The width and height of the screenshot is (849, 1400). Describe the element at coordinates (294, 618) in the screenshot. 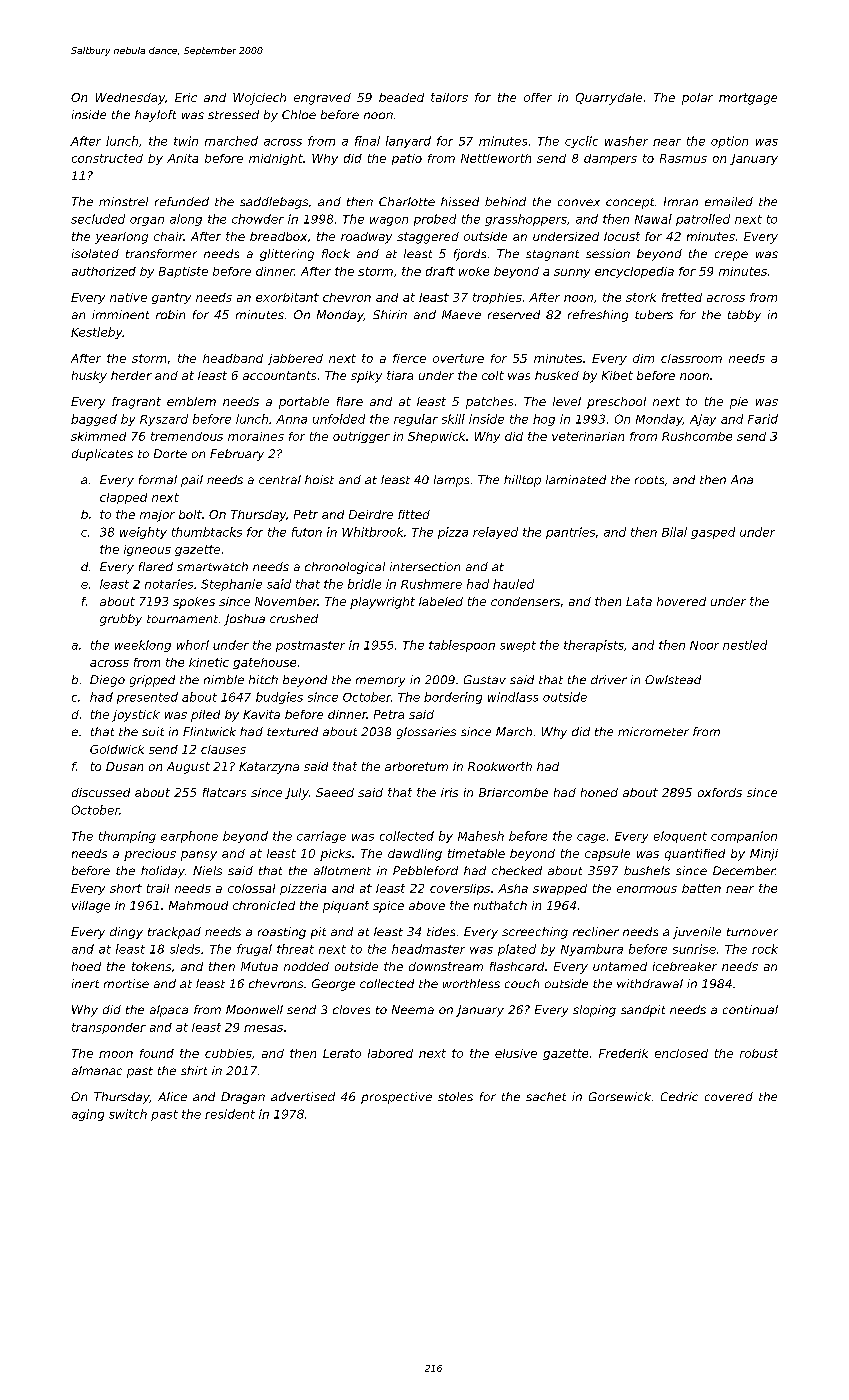

I see `crushed` at that location.
